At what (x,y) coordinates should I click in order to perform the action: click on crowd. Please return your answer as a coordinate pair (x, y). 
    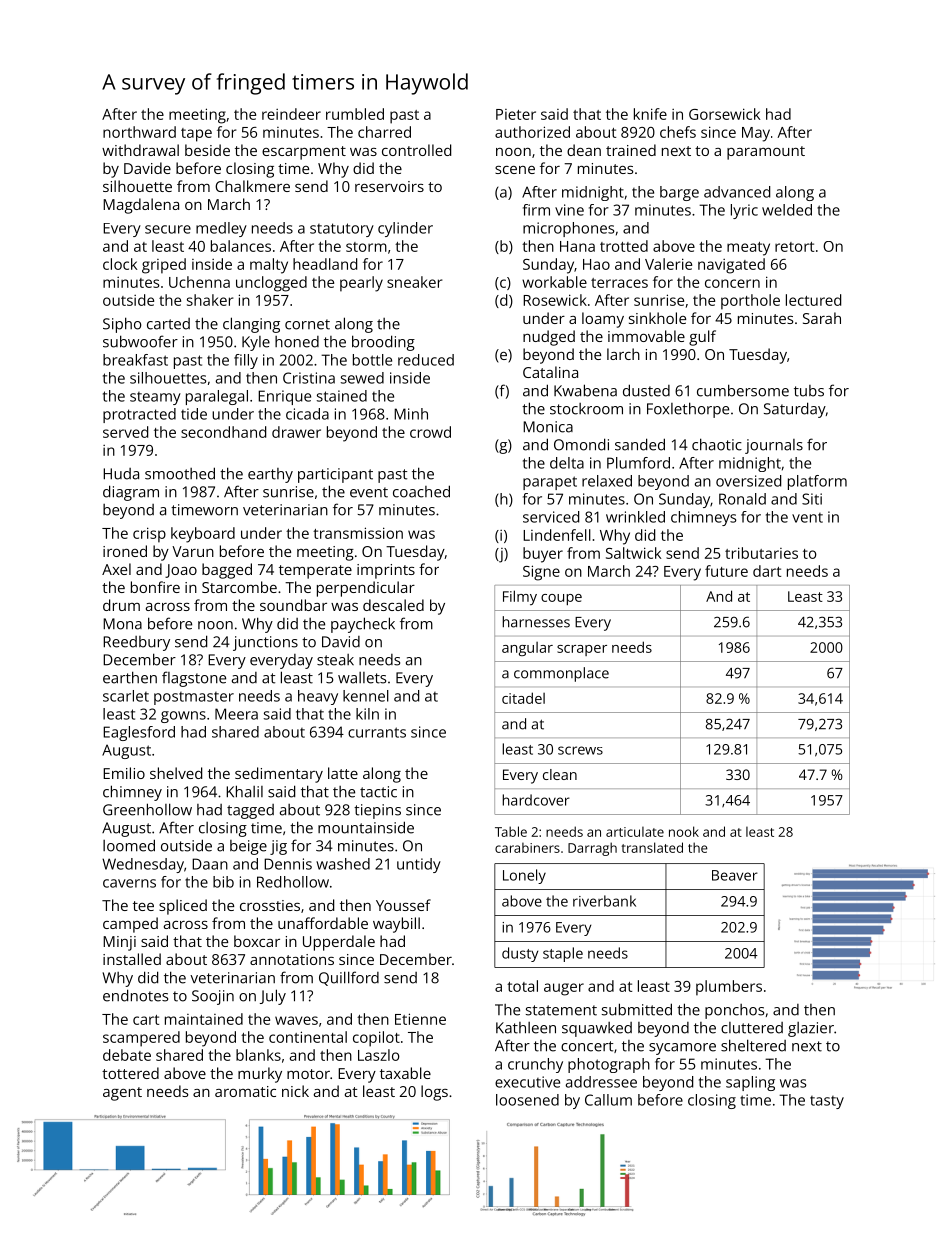
    Looking at the image, I should click on (430, 432).
